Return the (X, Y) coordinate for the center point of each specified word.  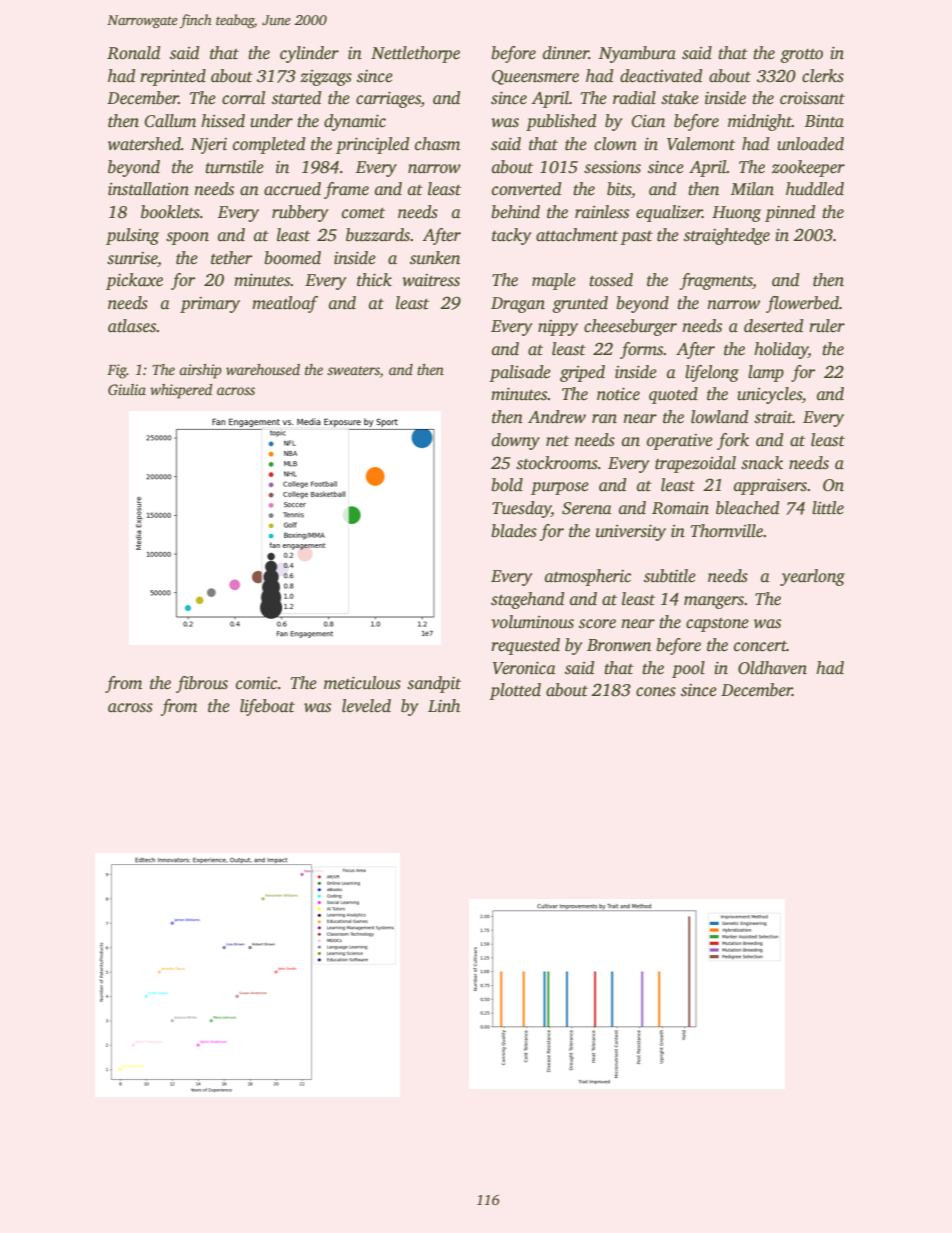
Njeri (209, 146)
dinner (566, 53)
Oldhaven (772, 668)
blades (514, 531)
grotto (801, 56)
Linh (444, 706)
